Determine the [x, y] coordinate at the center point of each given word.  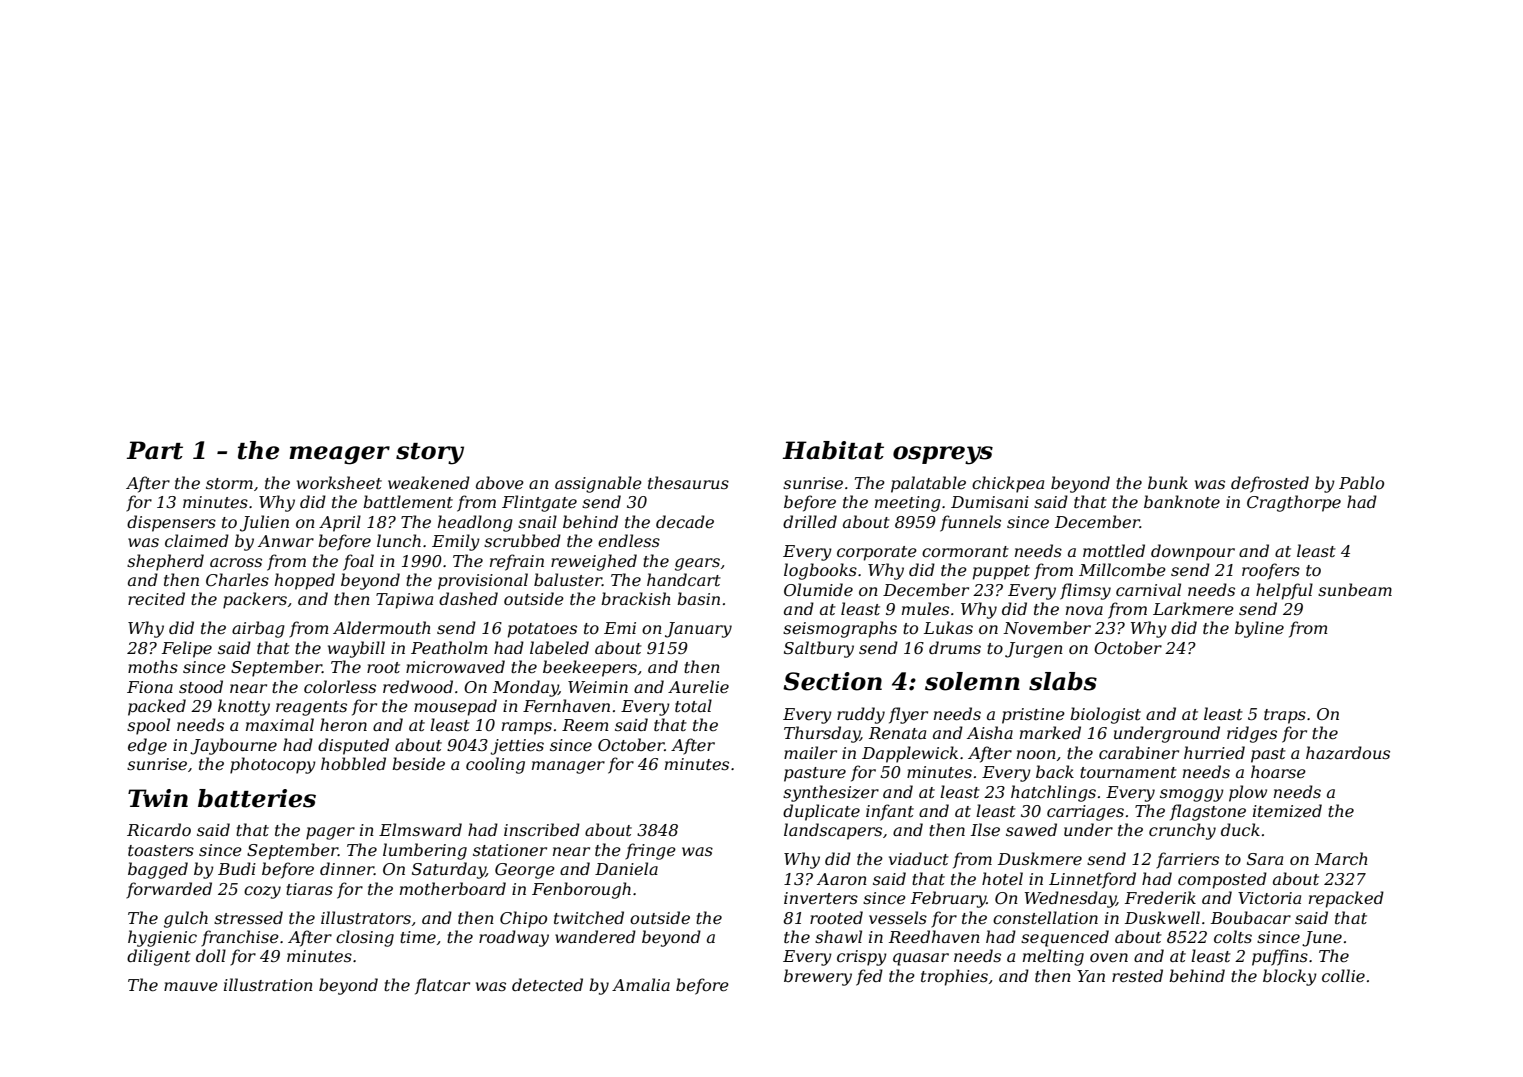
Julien [264, 523]
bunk [1168, 482]
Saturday [449, 870]
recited [156, 598]
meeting [908, 504]
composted [1222, 880]
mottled [1114, 550]
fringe [650, 851]
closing [365, 938]
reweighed [594, 562]
